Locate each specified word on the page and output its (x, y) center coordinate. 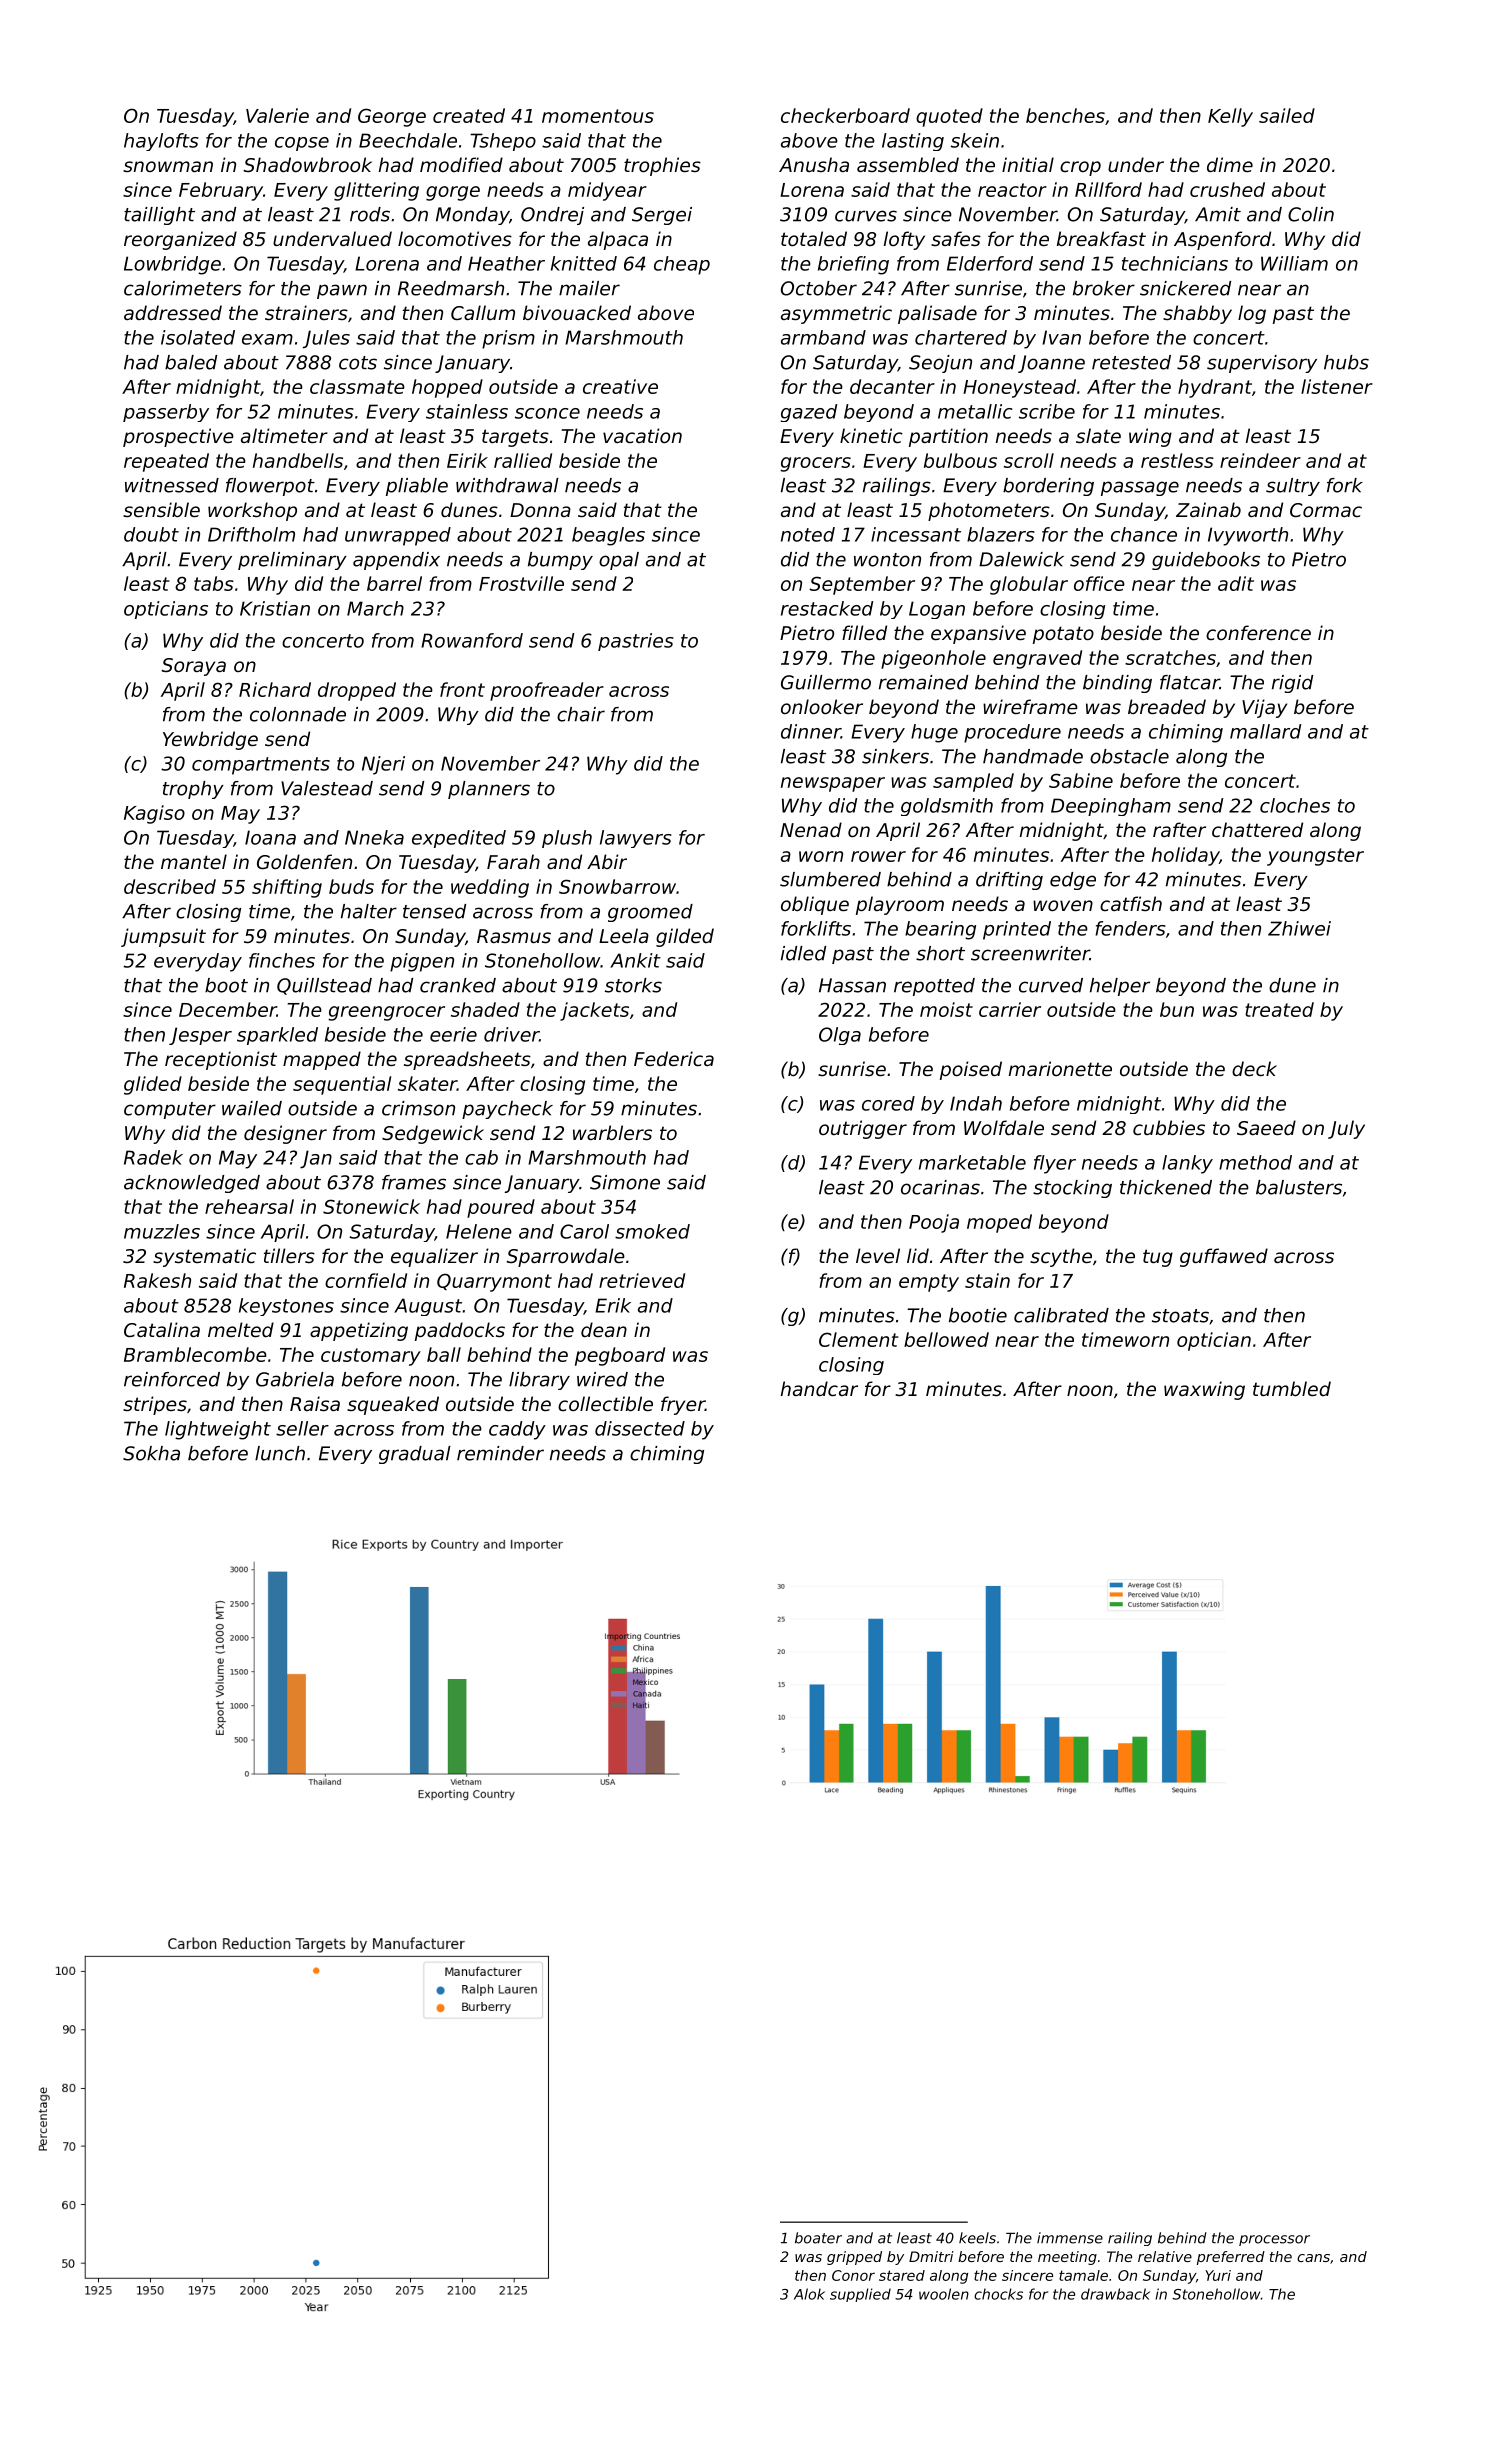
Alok (809, 2294)
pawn (342, 291)
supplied (860, 2295)
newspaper (833, 784)
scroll (1029, 460)
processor (1274, 2240)
